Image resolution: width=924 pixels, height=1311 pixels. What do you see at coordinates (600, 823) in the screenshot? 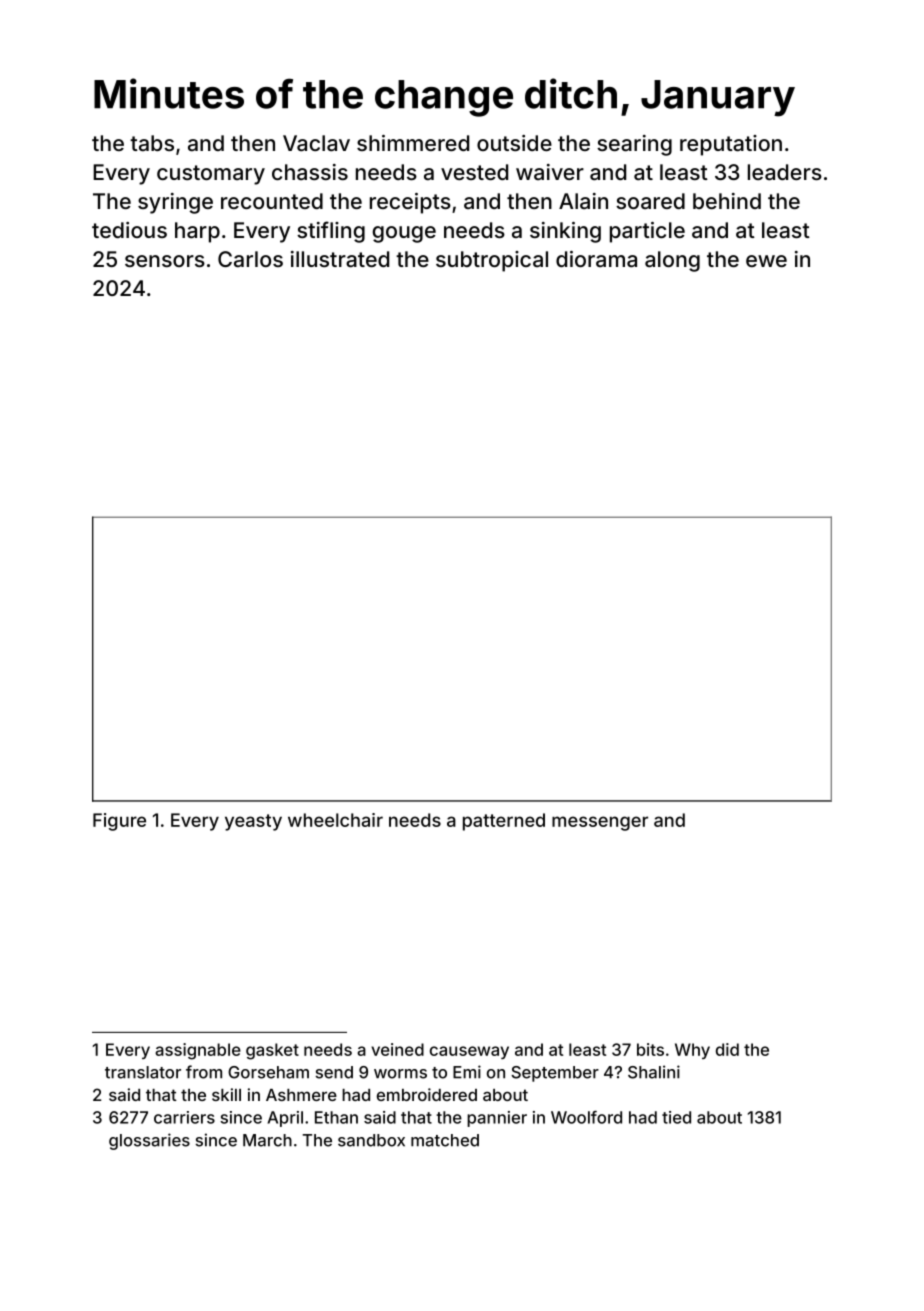
I see `messenger` at bounding box center [600, 823].
